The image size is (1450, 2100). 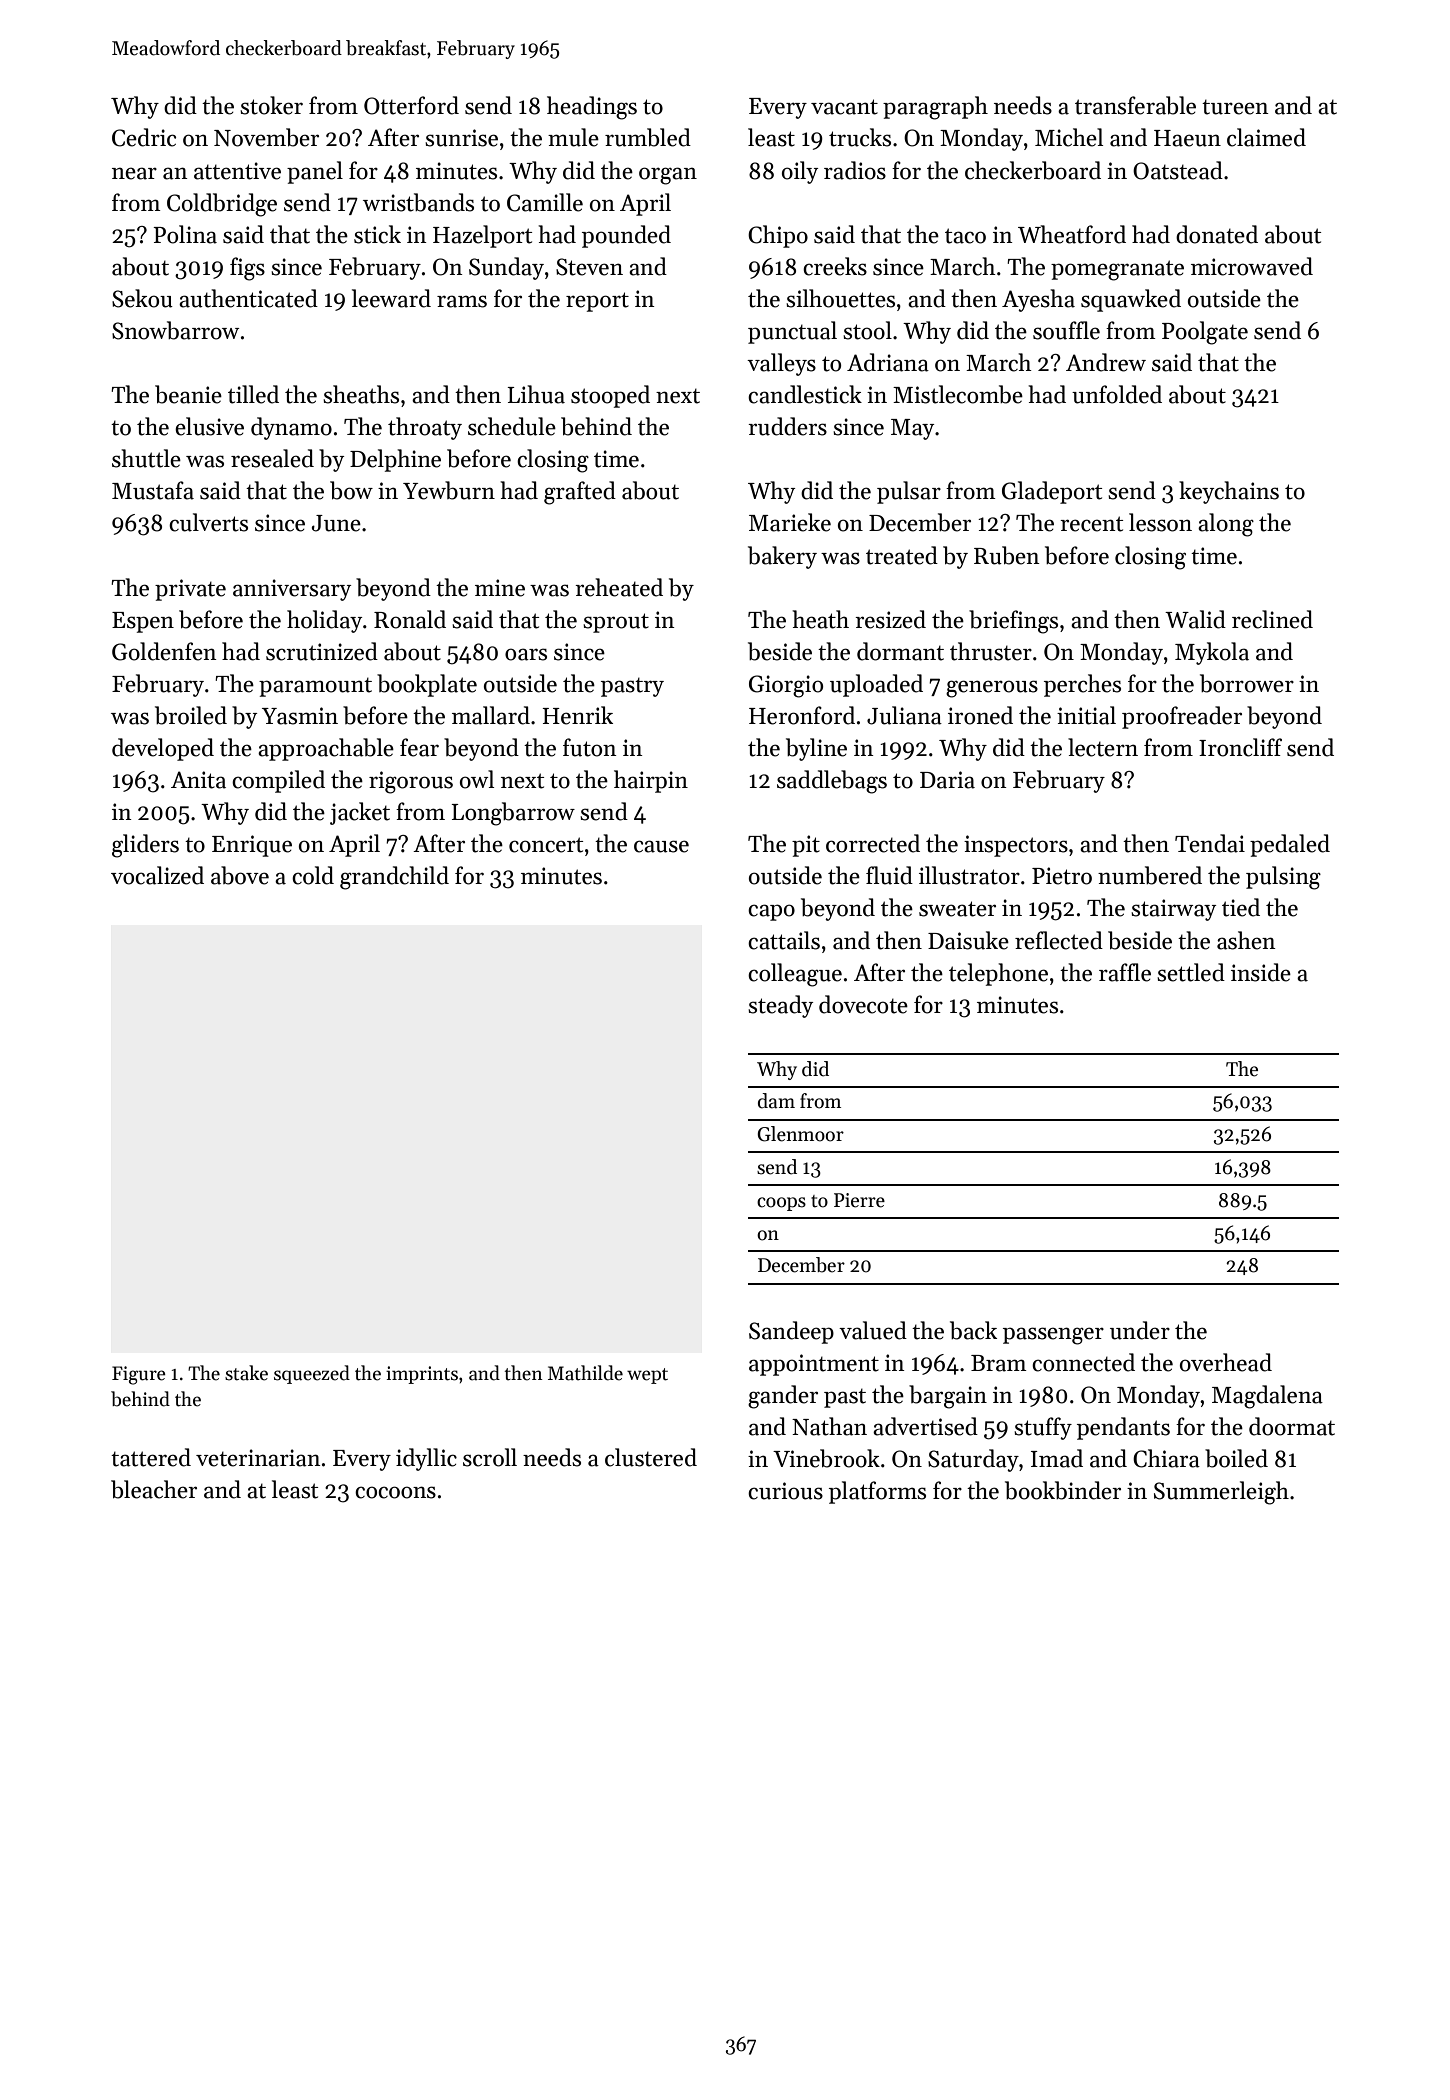 What do you see at coordinates (1178, 170) in the image?
I see `Oatstead` at bounding box center [1178, 170].
